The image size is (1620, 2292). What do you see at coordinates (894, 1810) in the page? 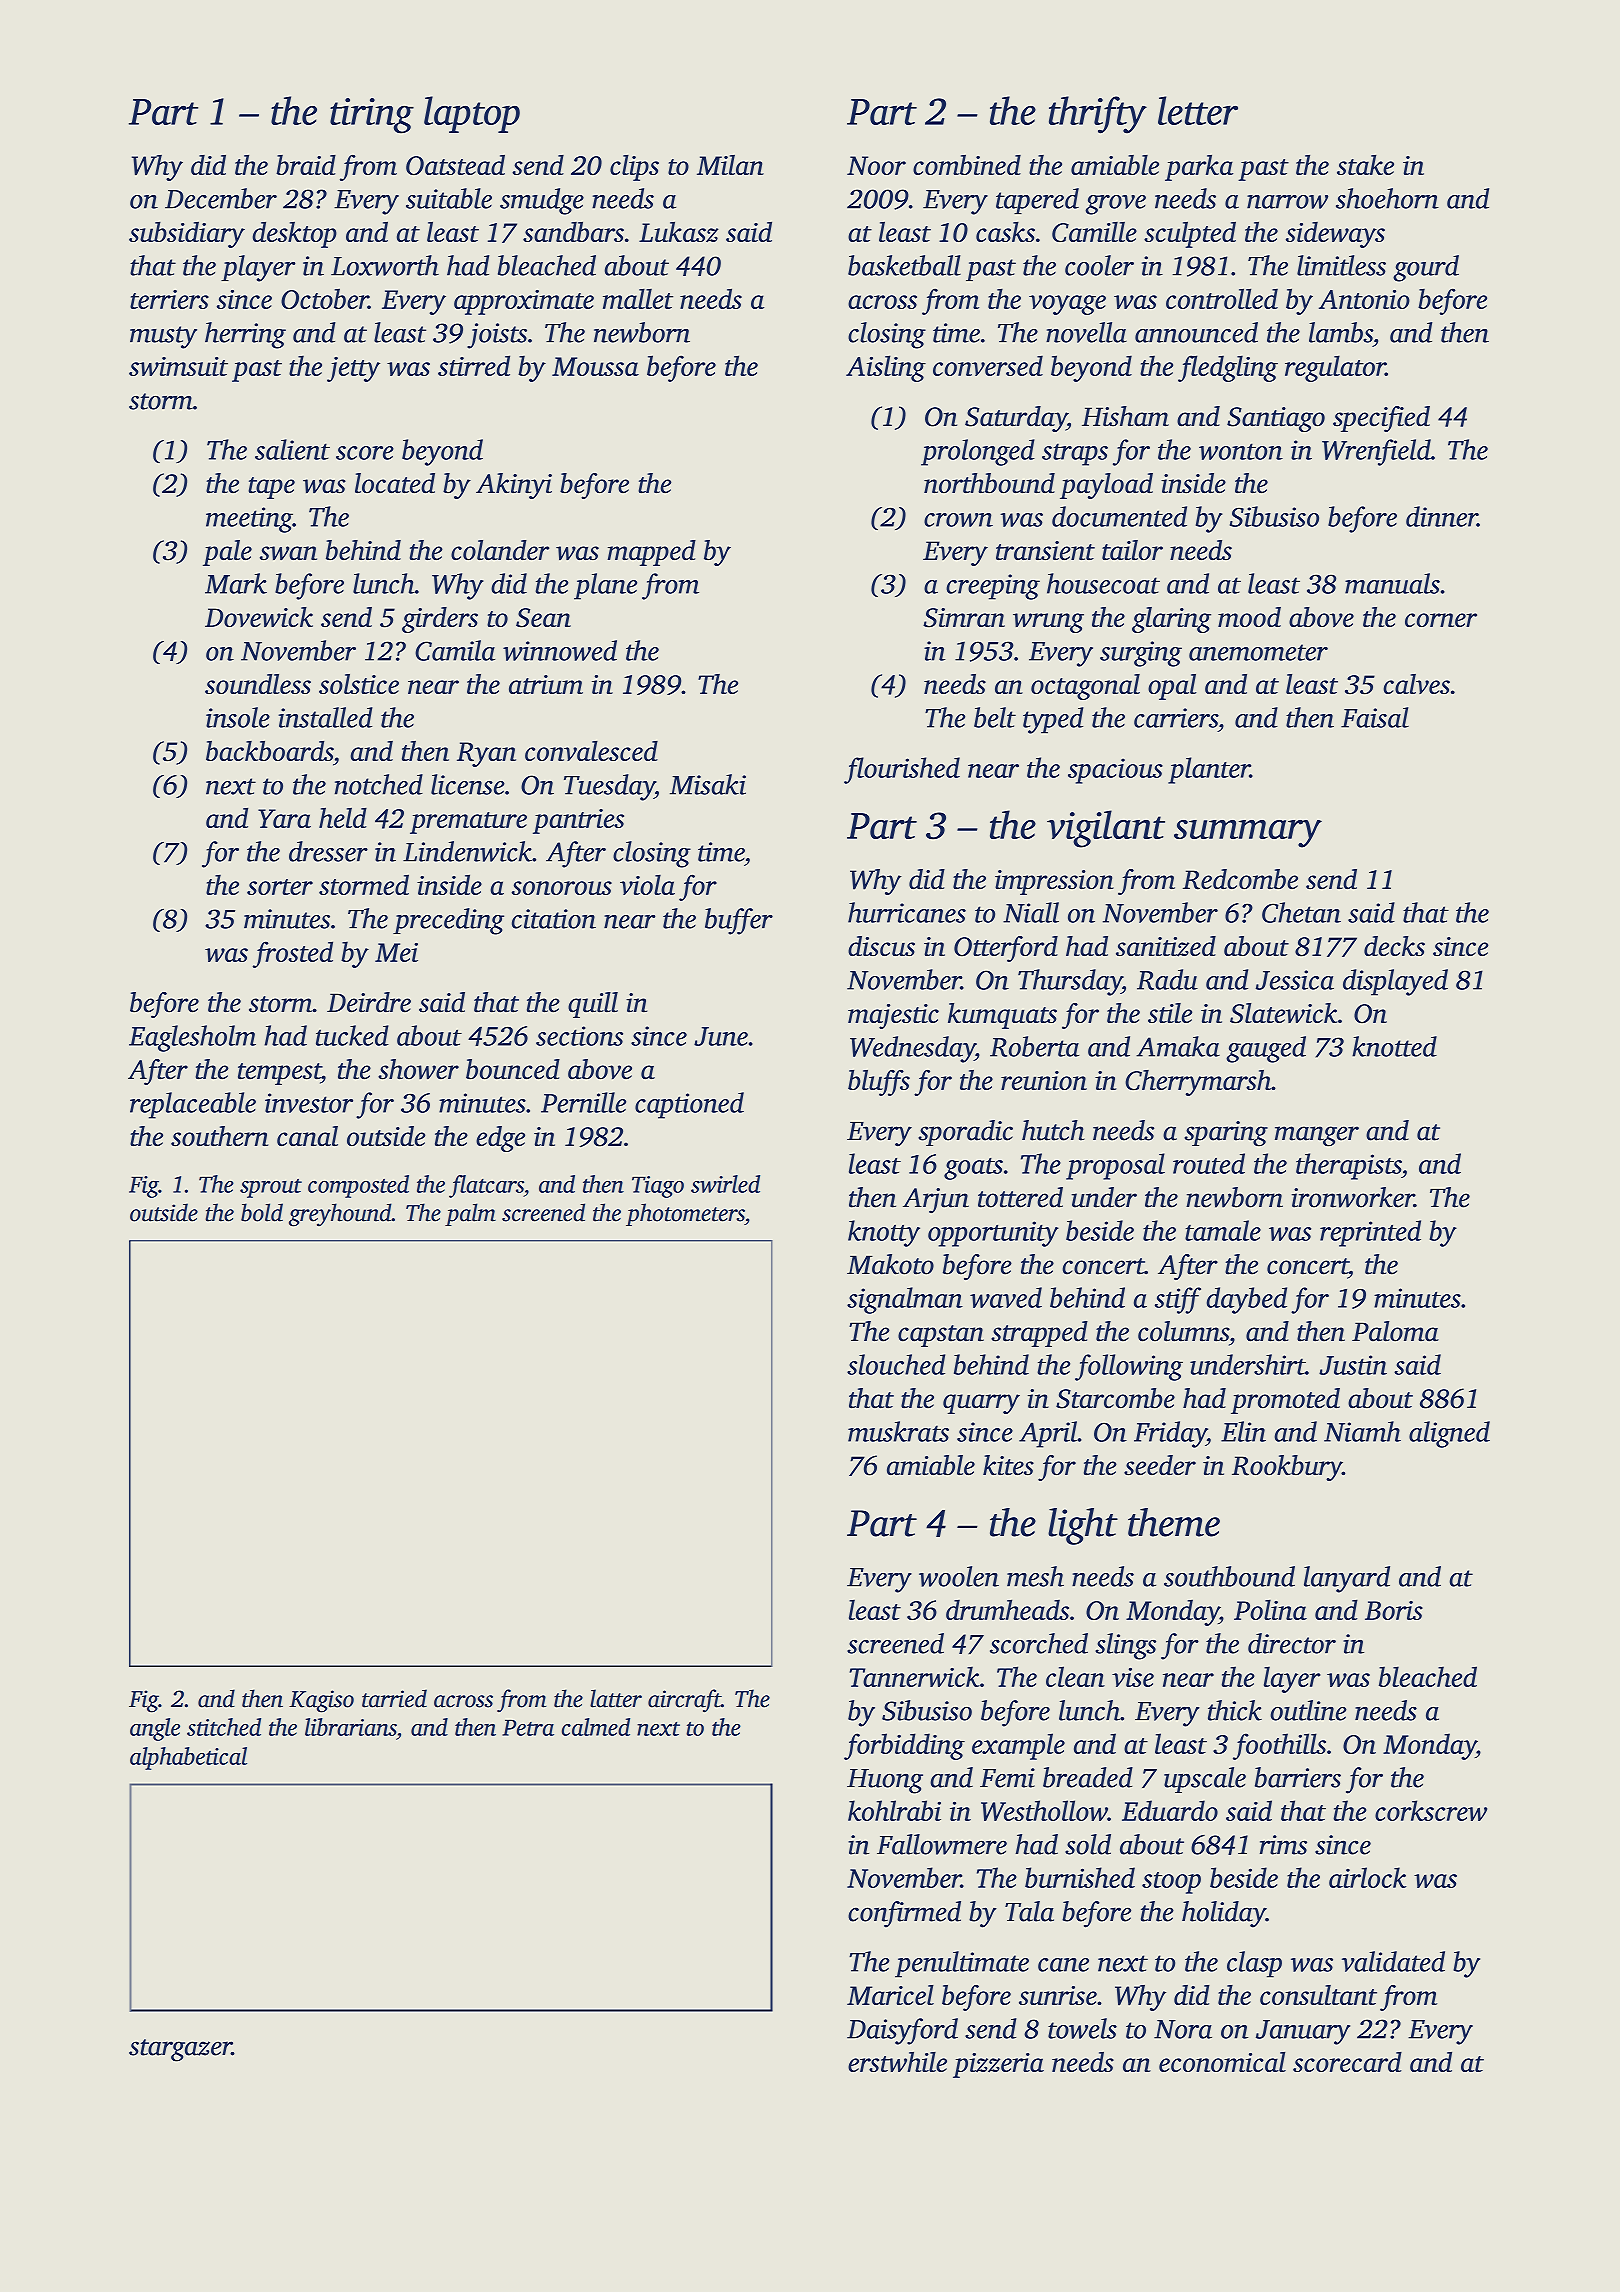
I see `kohlrabi` at bounding box center [894, 1810].
